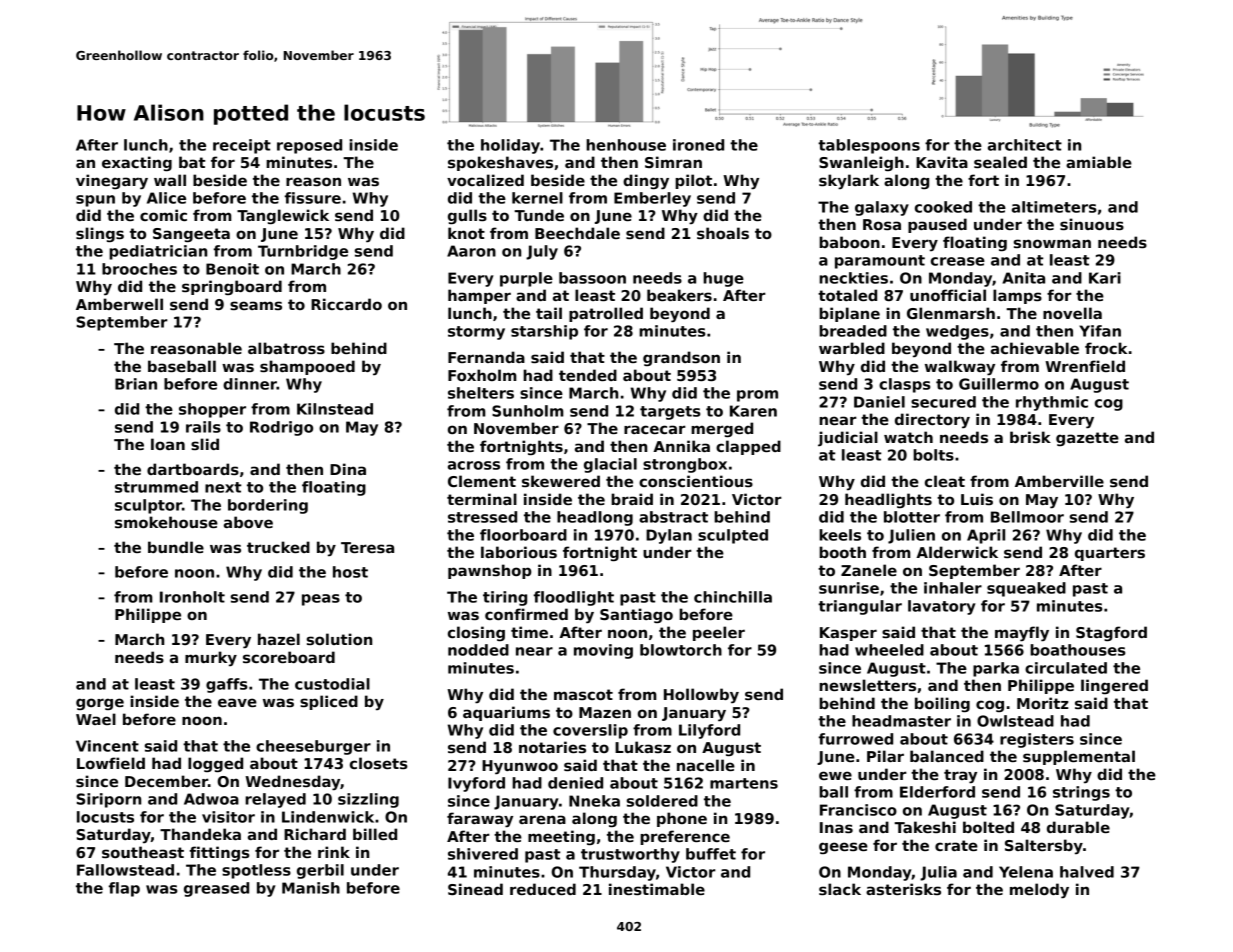  Describe the element at coordinates (481, 393) in the image. I see `shelters` at that location.
